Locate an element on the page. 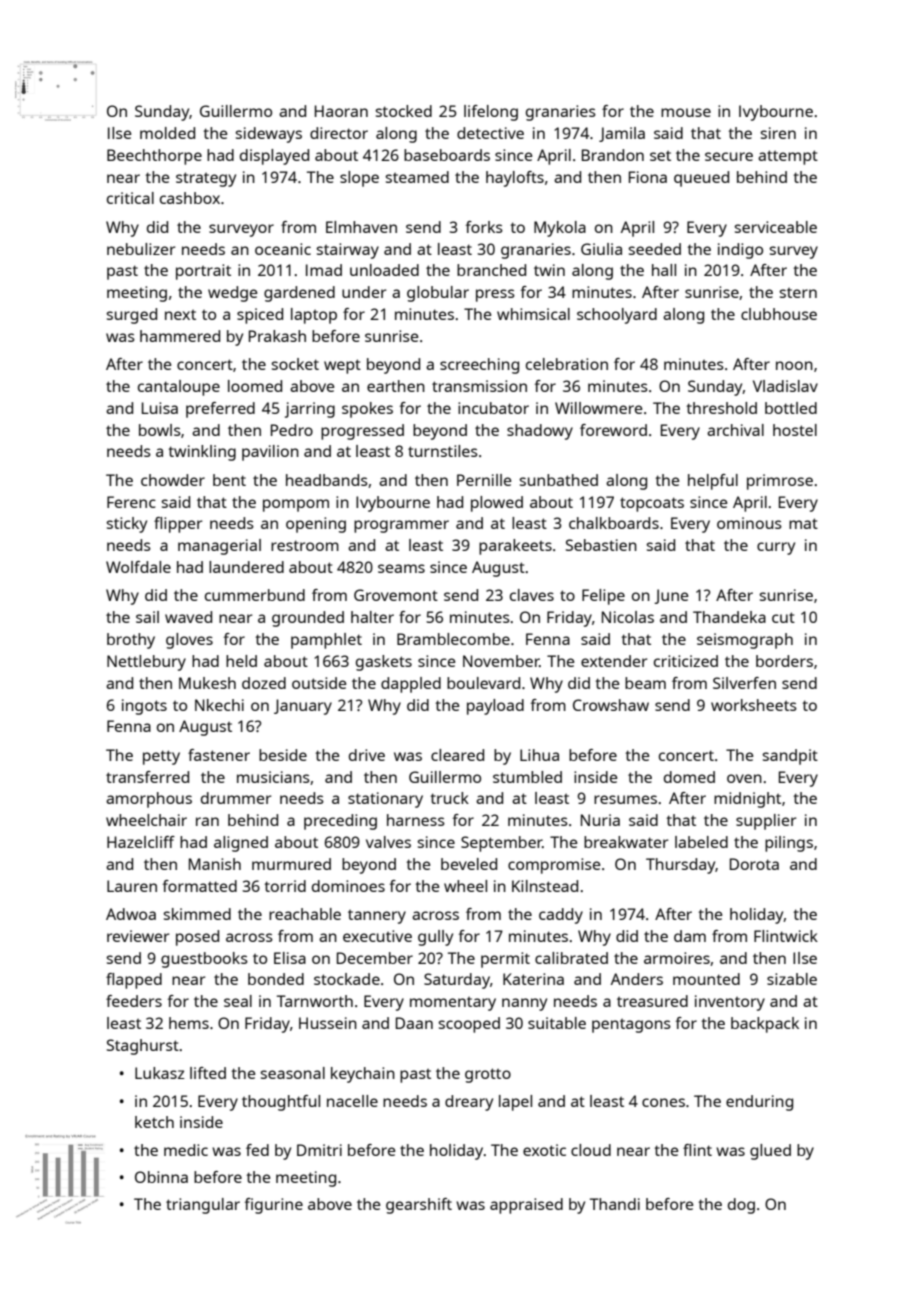  siren is located at coordinates (778, 133).
